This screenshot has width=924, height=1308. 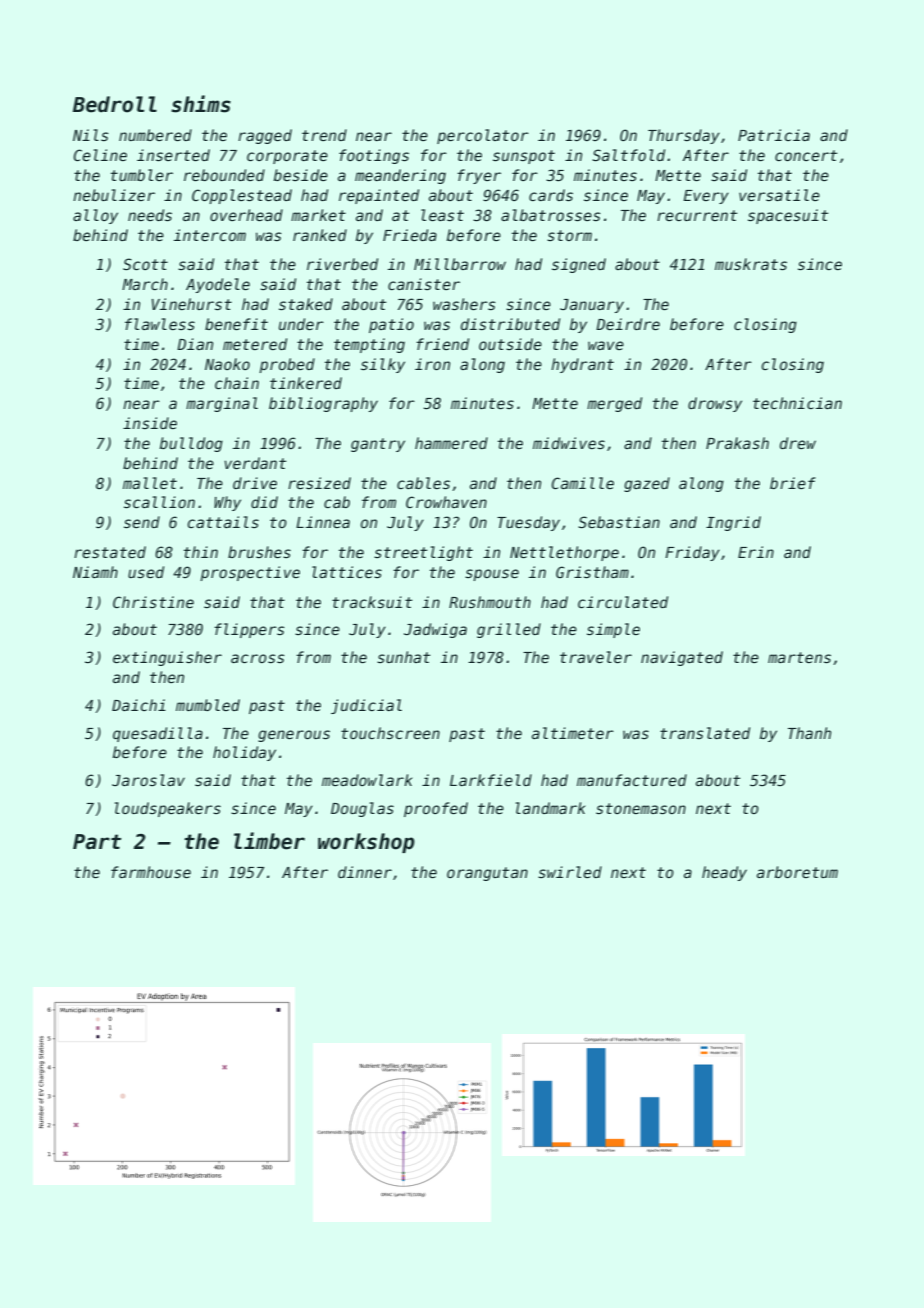 What do you see at coordinates (797, 872) in the screenshot?
I see `arboretum` at bounding box center [797, 872].
